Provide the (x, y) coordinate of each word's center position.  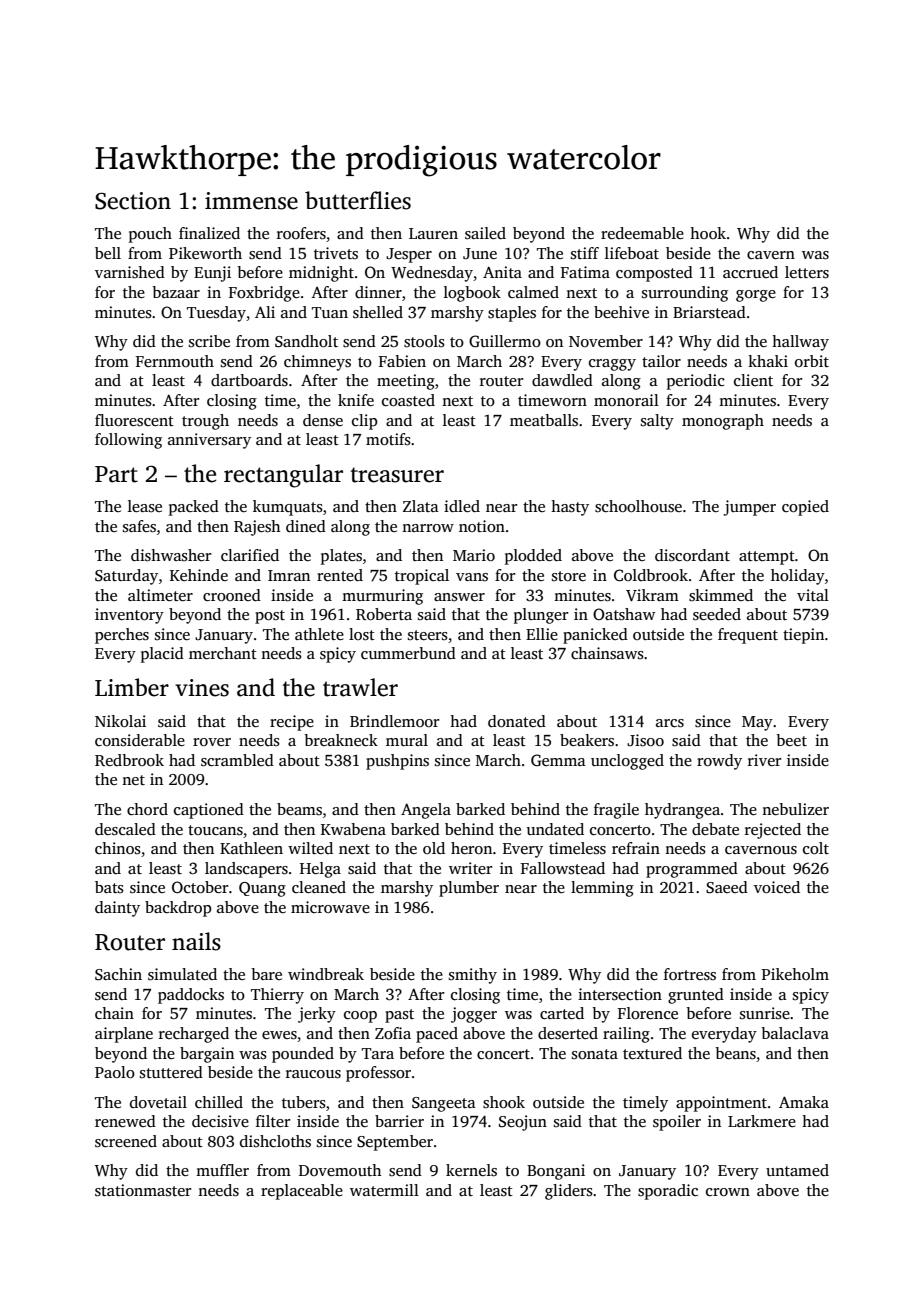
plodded (533, 557)
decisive (220, 1121)
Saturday (126, 577)
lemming (602, 889)
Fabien (402, 361)
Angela (426, 811)
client (753, 380)
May (757, 723)
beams (299, 809)
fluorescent (134, 420)
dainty (117, 909)
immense (251, 201)
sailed (485, 233)
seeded (717, 614)
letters (807, 272)
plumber (469, 889)
